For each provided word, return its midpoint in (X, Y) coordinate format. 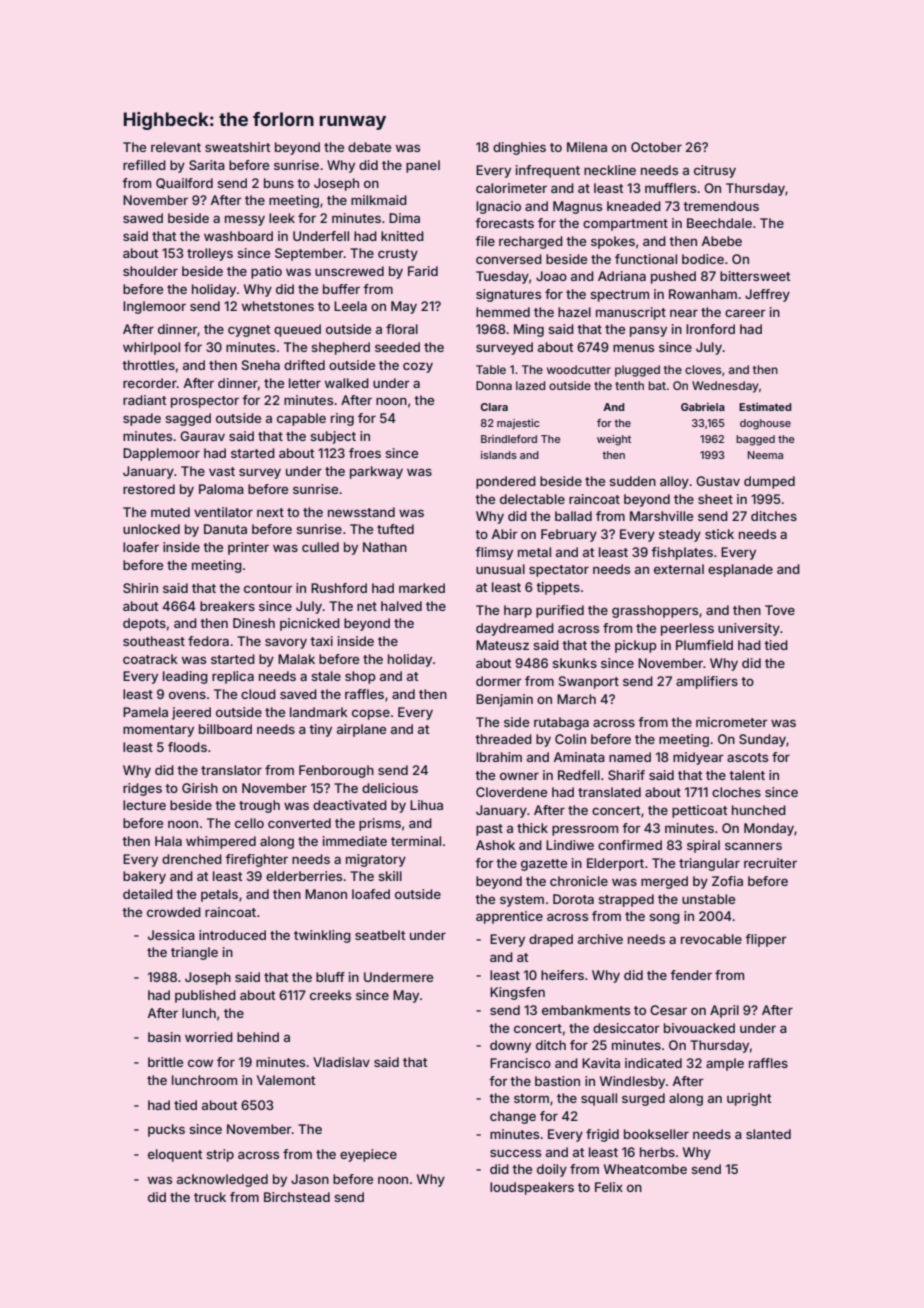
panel (423, 166)
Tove (780, 610)
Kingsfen (517, 993)
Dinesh (254, 623)
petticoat (699, 811)
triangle (194, 953)
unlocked (151, 529)
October (656, 147)
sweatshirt (237, 147)
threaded (503, 739)
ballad (573, 516)
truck (210, 1197)
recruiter (770, 863)
